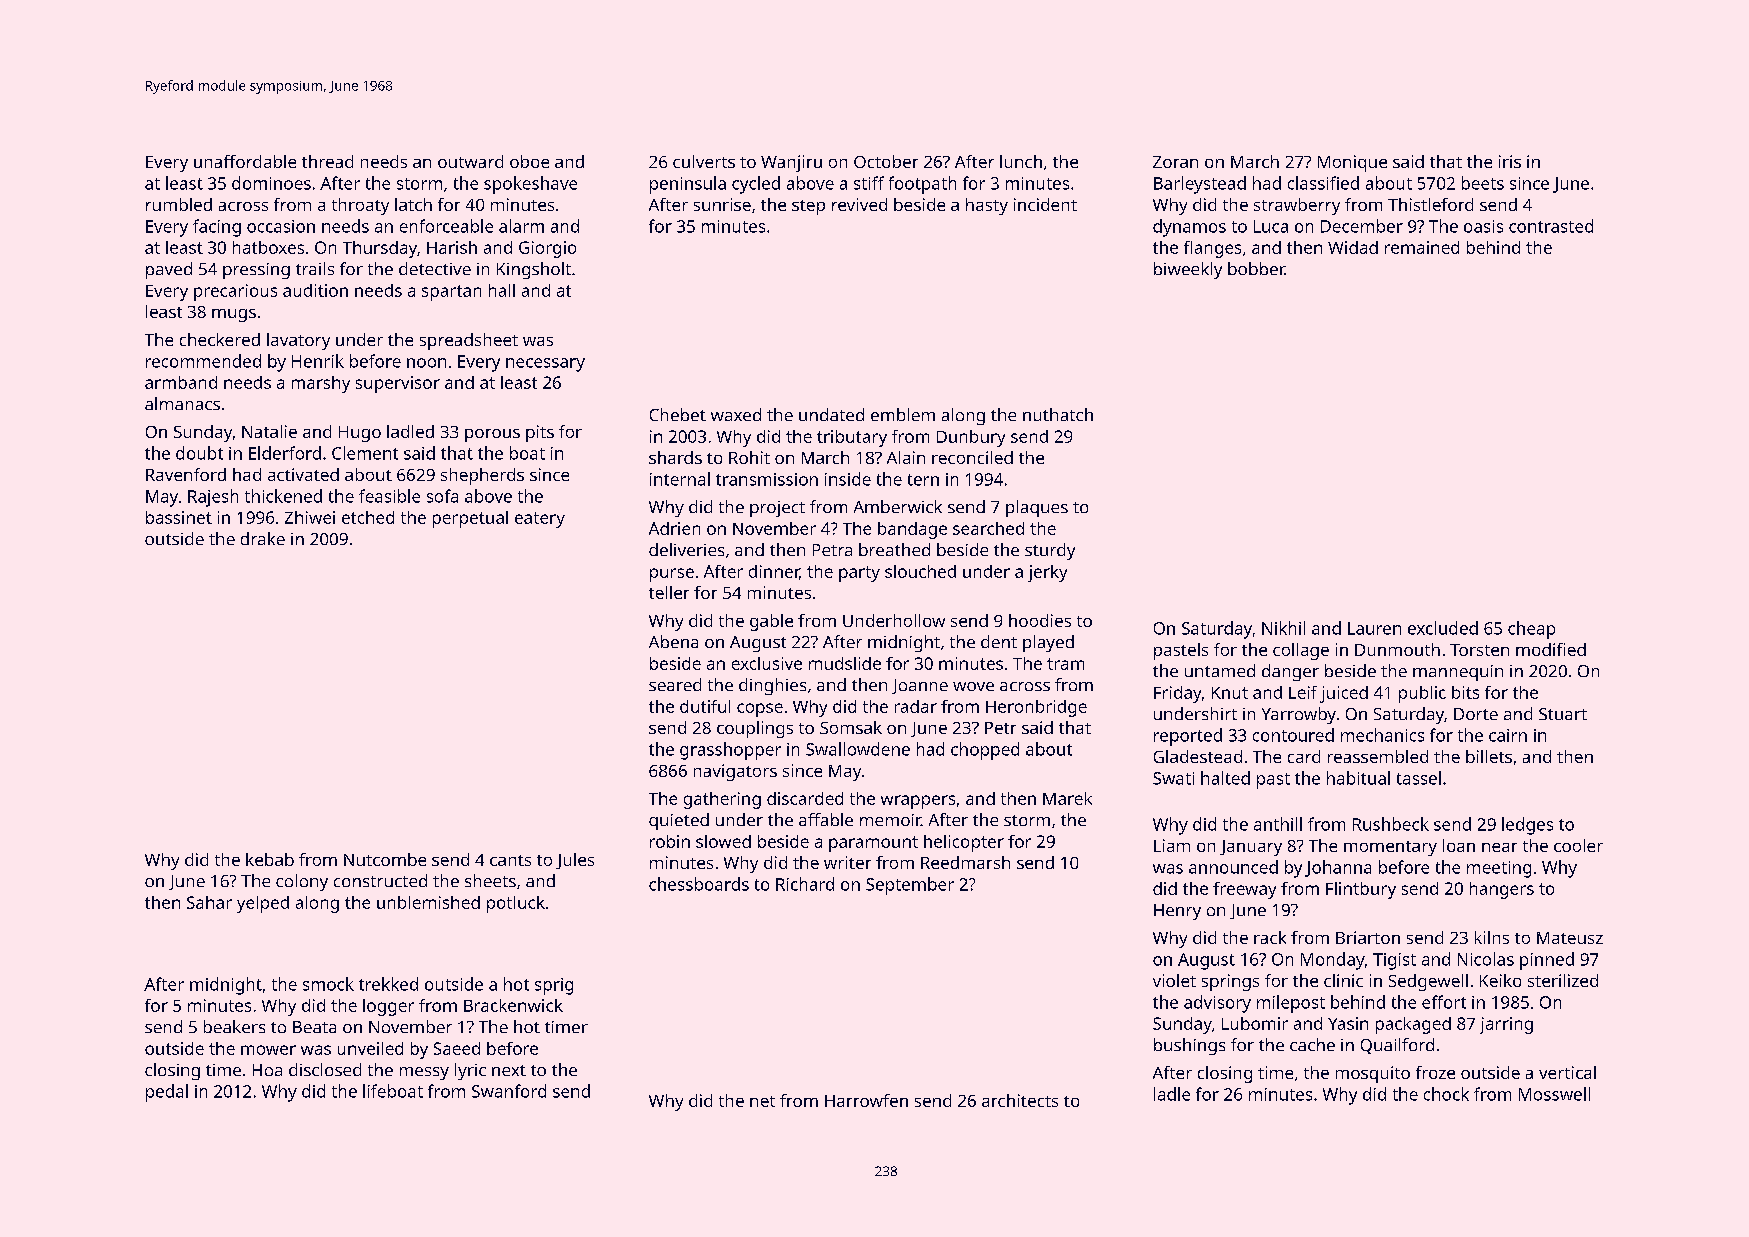 The image size is (1749, 1237). I want to click on Swanford, so click(509, 1091).
